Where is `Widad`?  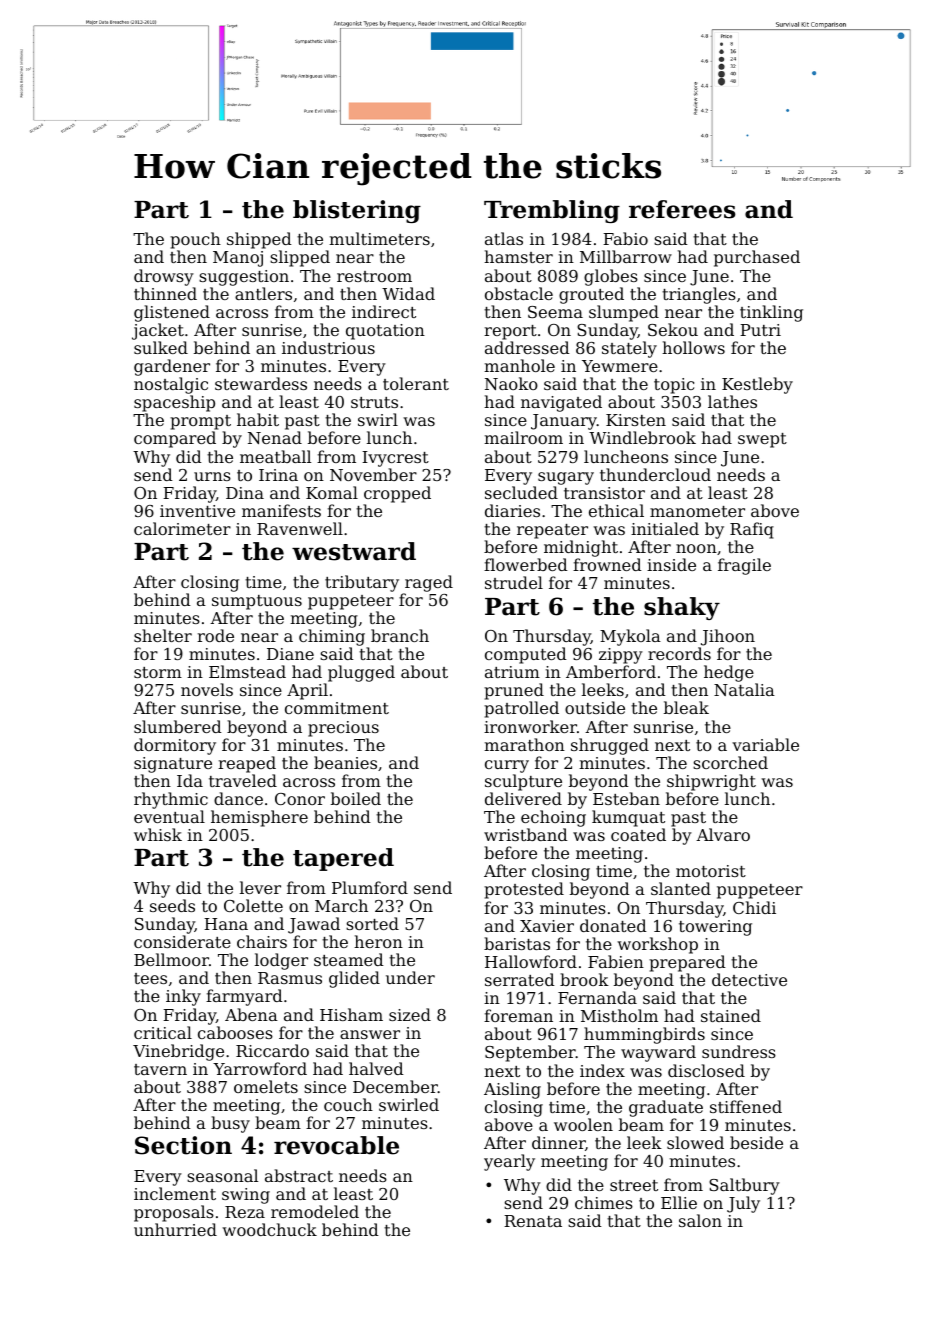 Widad is located at coordinates (408, 293).
